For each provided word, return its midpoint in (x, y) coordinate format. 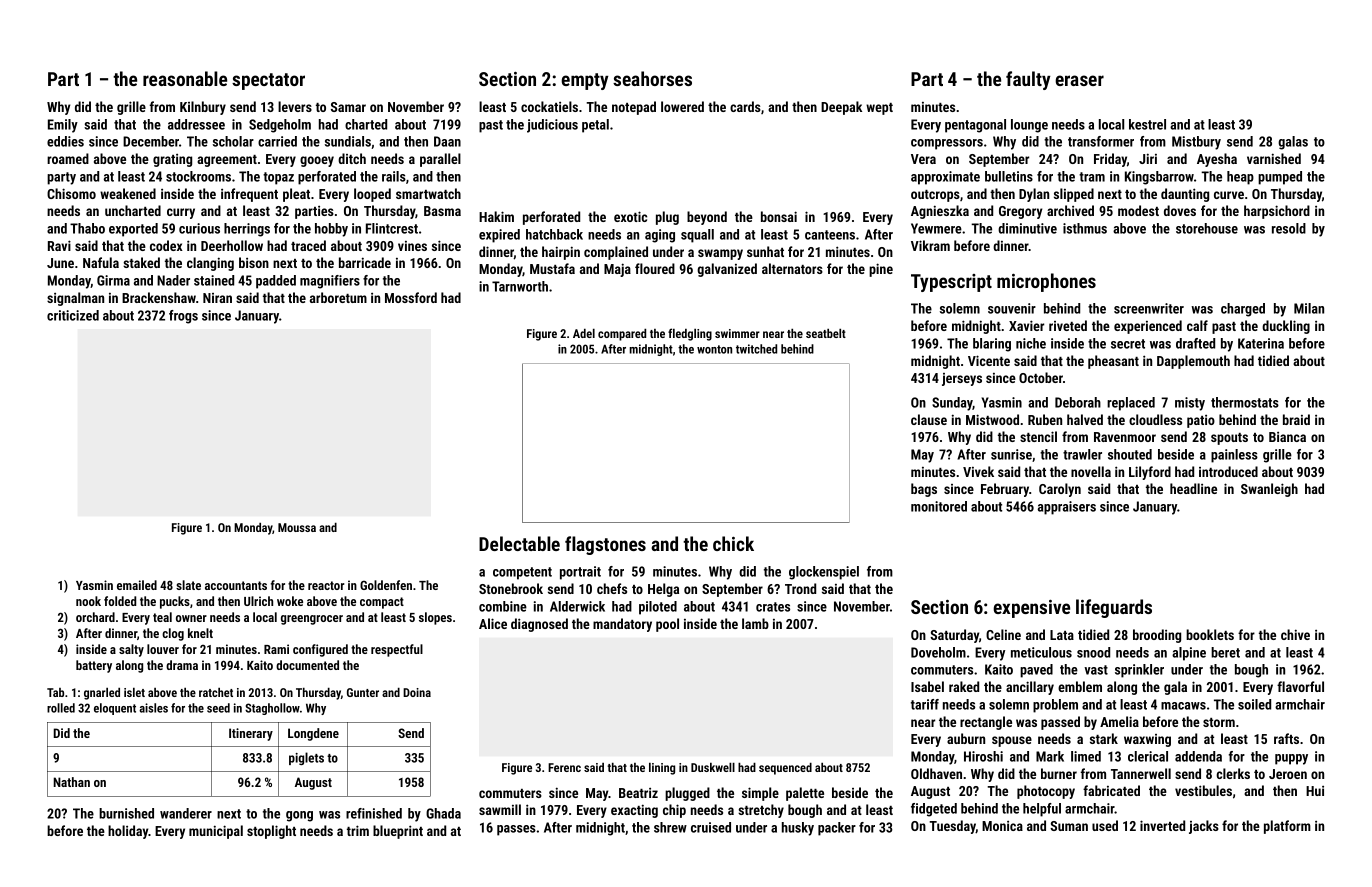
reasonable (185, 78)
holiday (128, 832)
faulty (1028, 80)
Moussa (297, 527)
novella (1091, 471)
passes (516, 830)
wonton (714, 349)
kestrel (1147, 124)
